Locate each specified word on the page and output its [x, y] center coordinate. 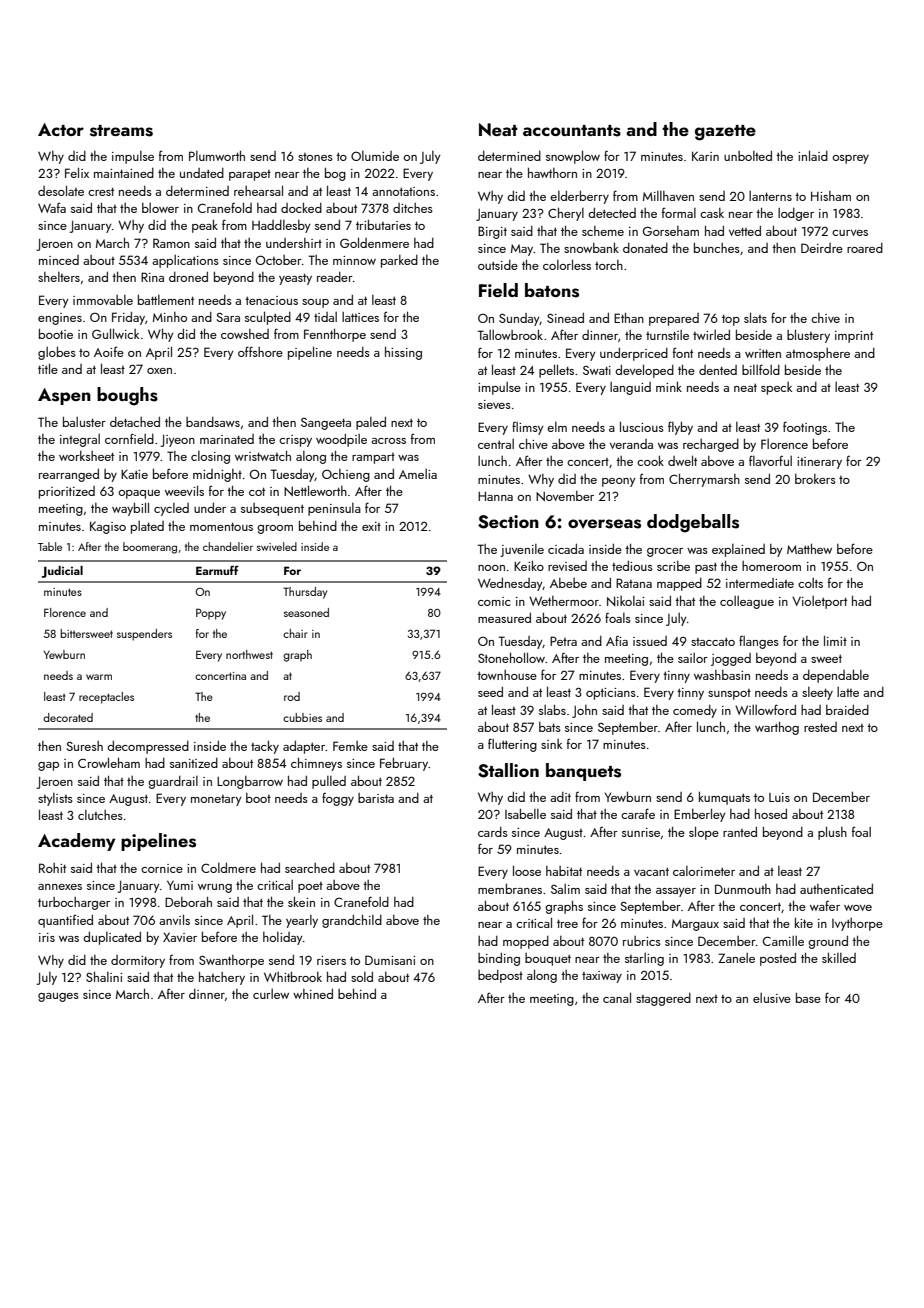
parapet [250, 175]
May [522, 250]
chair [295, 633]
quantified [65, 921]
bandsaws [213, 422]
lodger [796, 214]
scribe [673, 566]
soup [315, 303]
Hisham [831, 196]
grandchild [352, 921]
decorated [68, 717]
